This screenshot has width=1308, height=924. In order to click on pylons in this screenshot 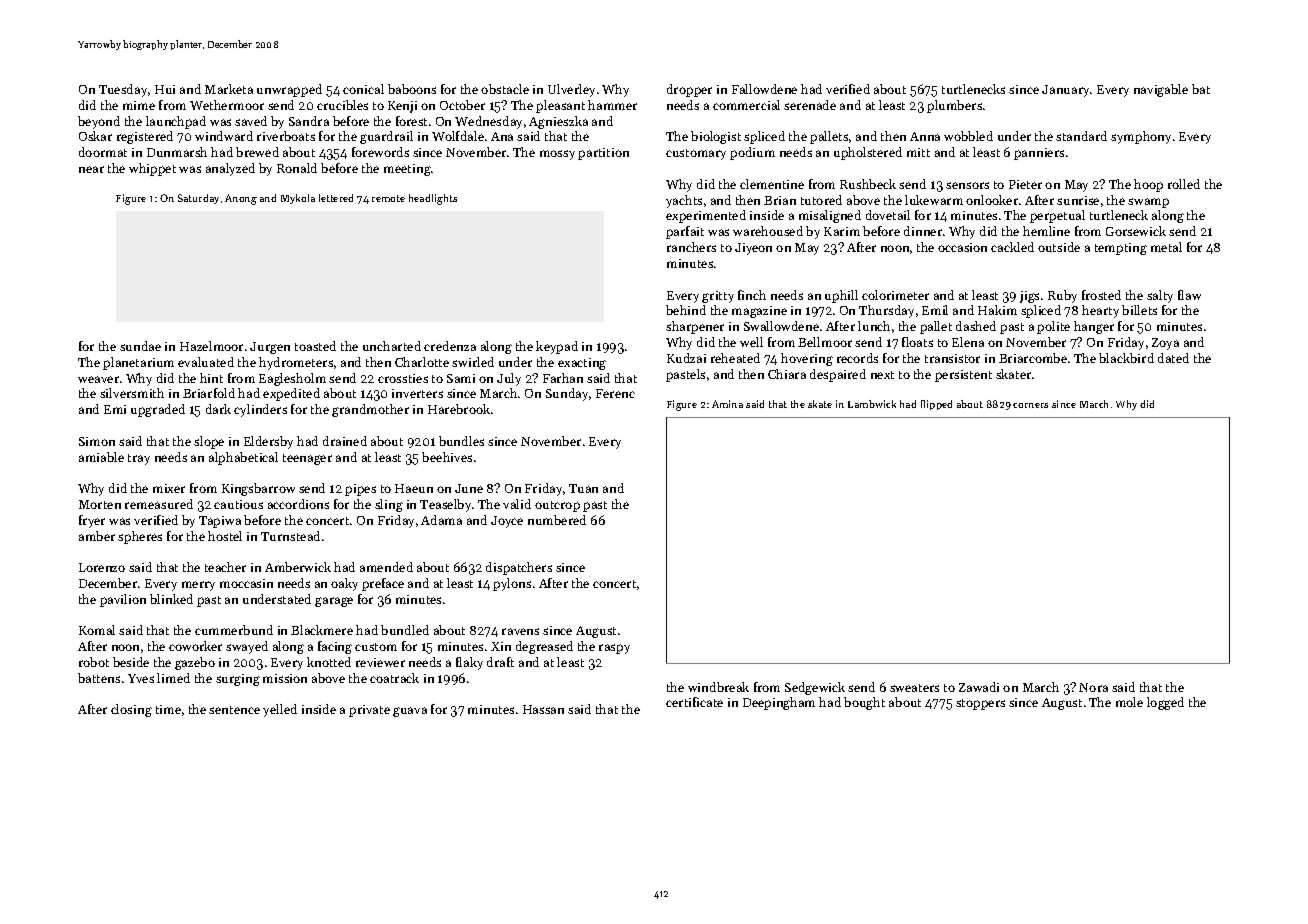, I will do `click(512, 584)`.
